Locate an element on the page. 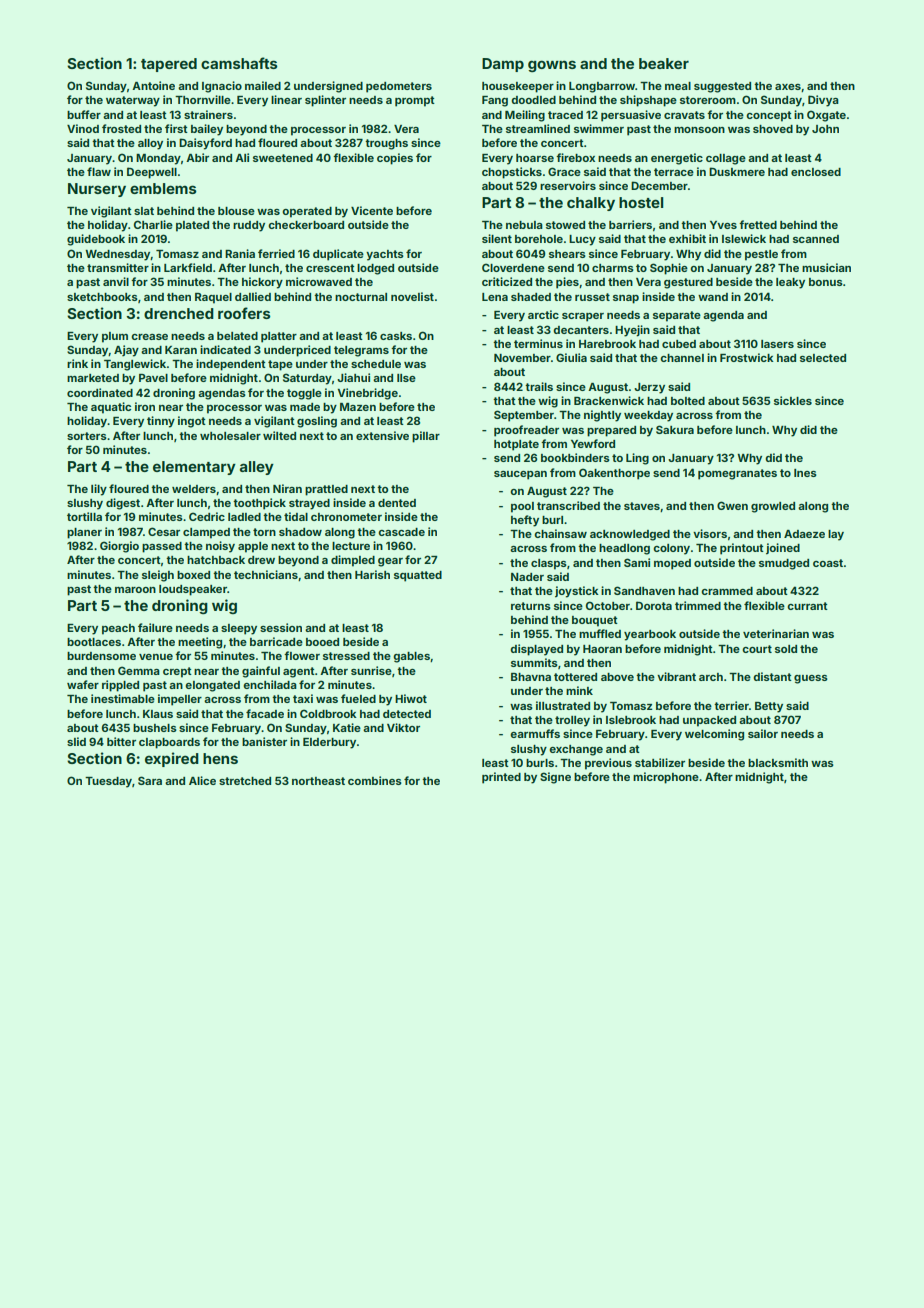 The width and height of the page is (924, 1308). novelist is located at coordinates (412, 296).
